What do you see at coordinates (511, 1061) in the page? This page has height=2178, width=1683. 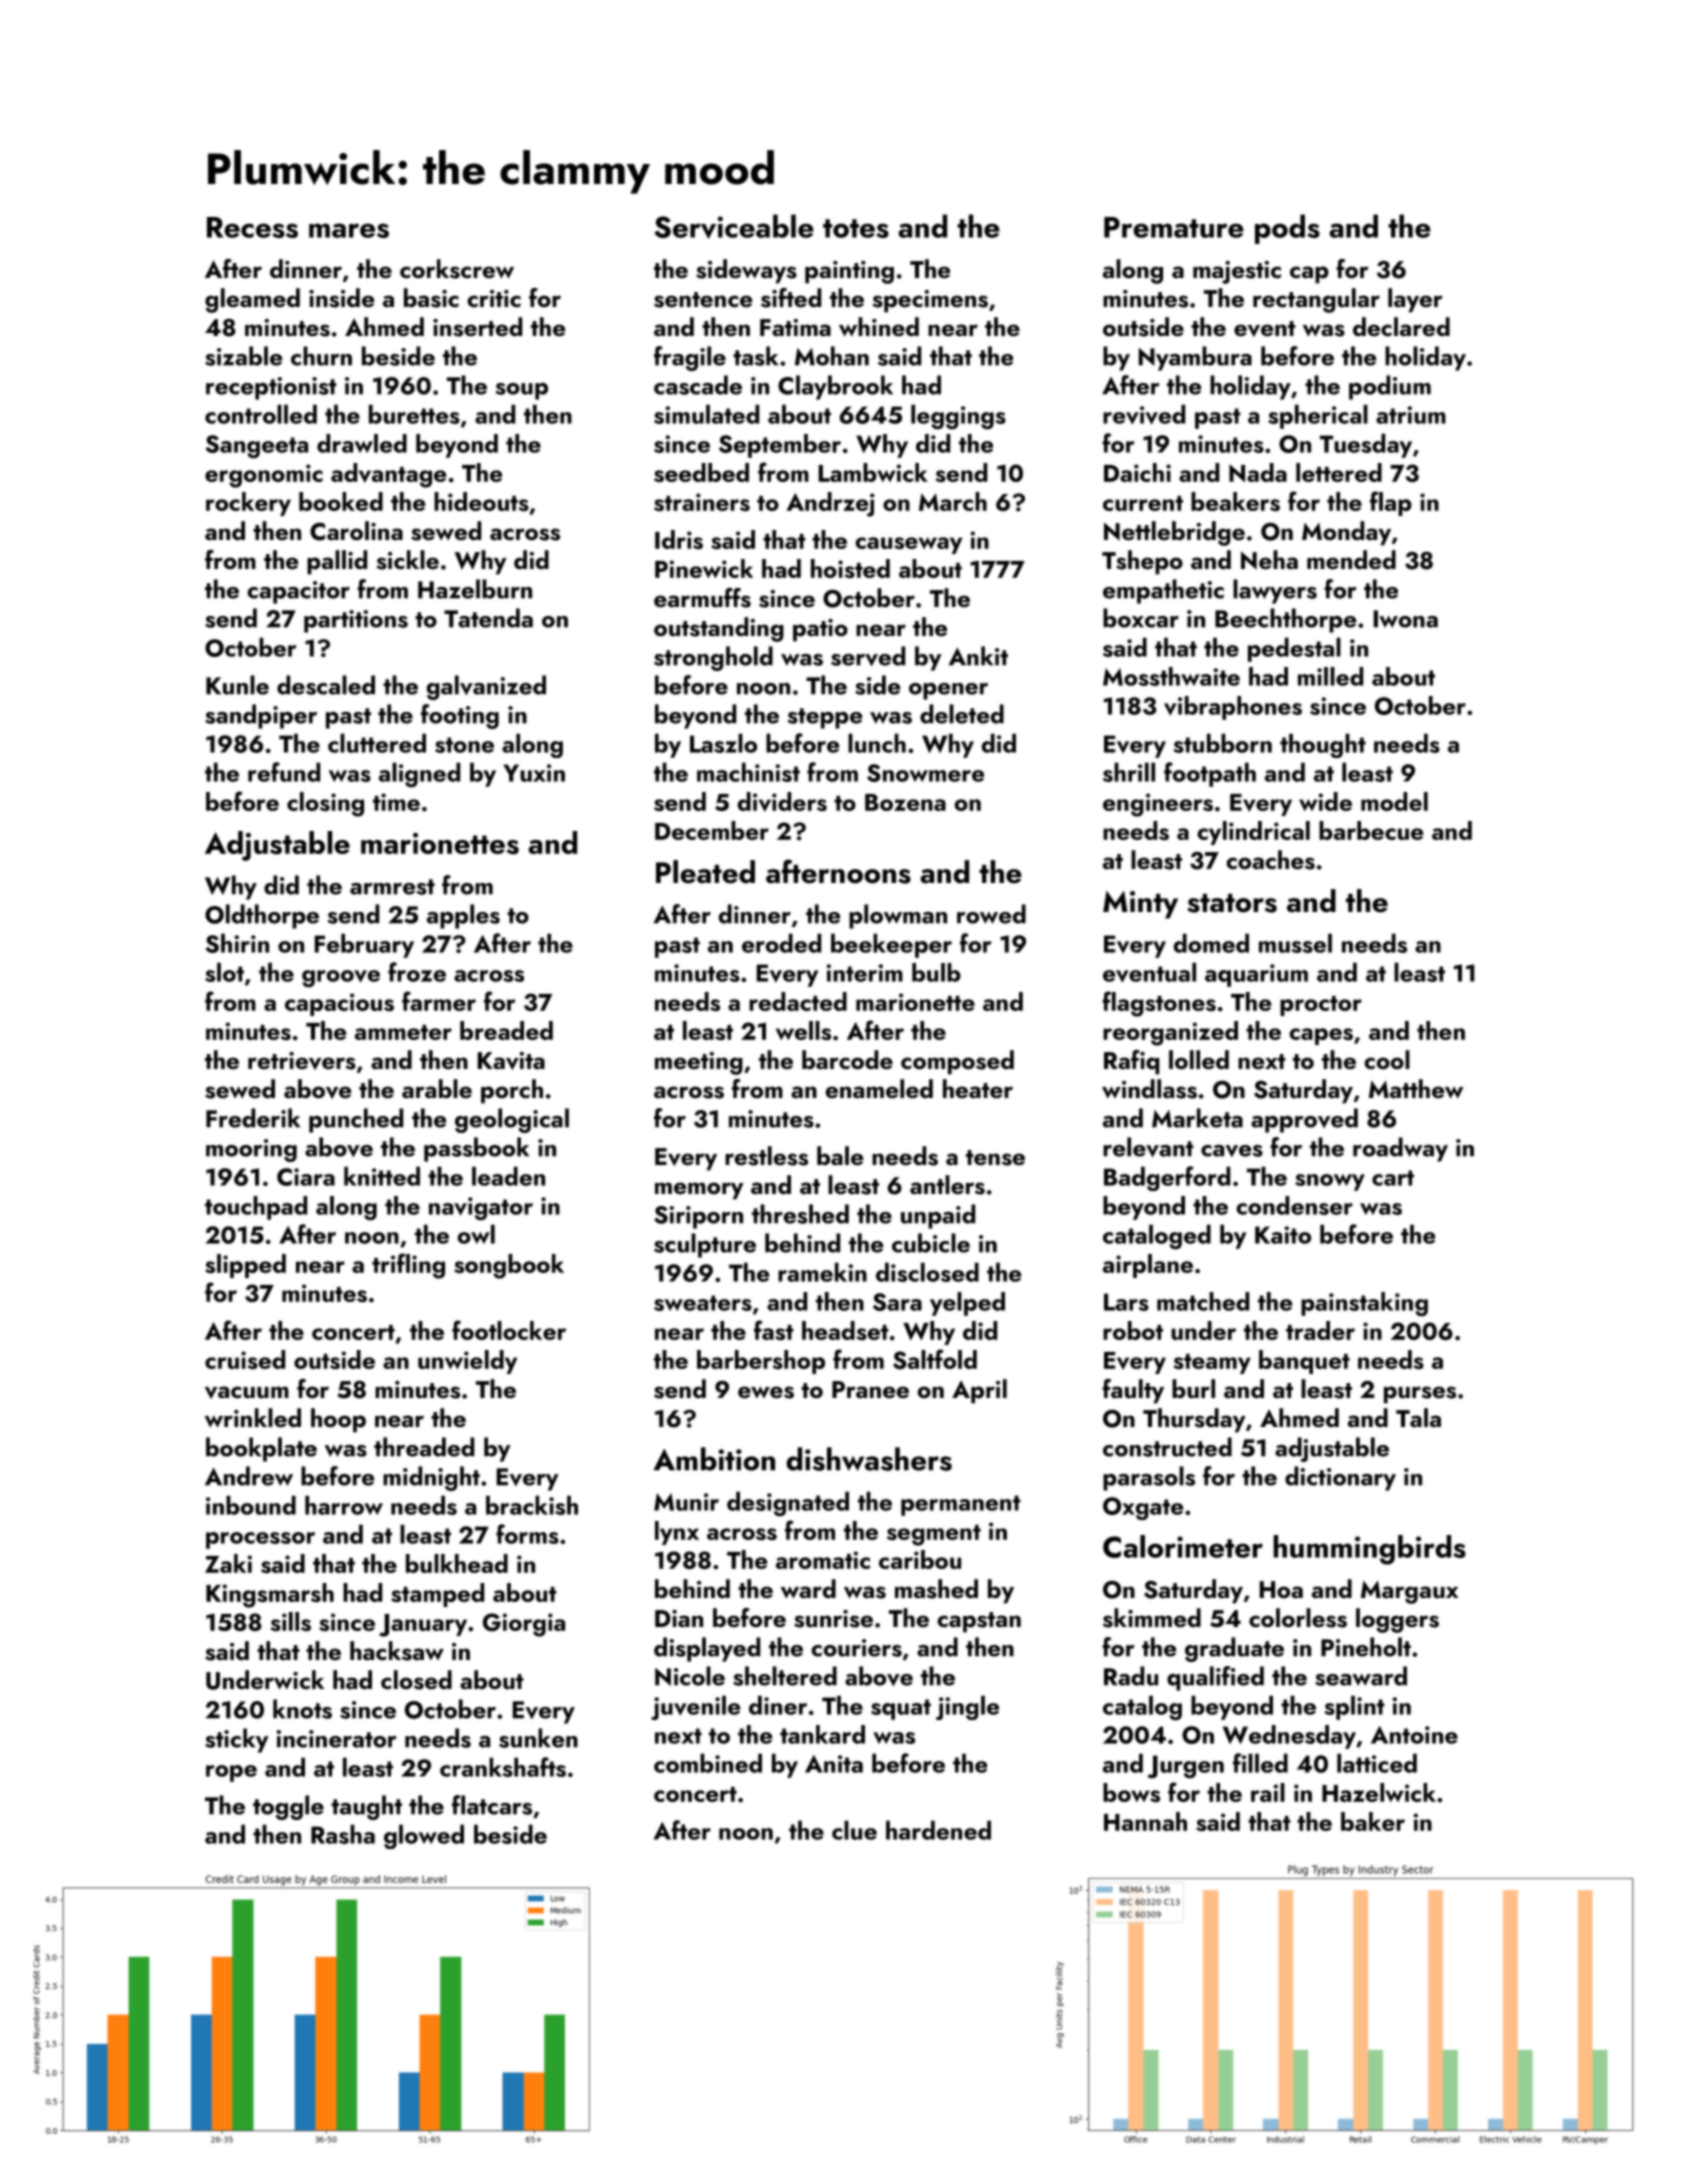 I see `Kavita` at bounding box center [511, 1061].
